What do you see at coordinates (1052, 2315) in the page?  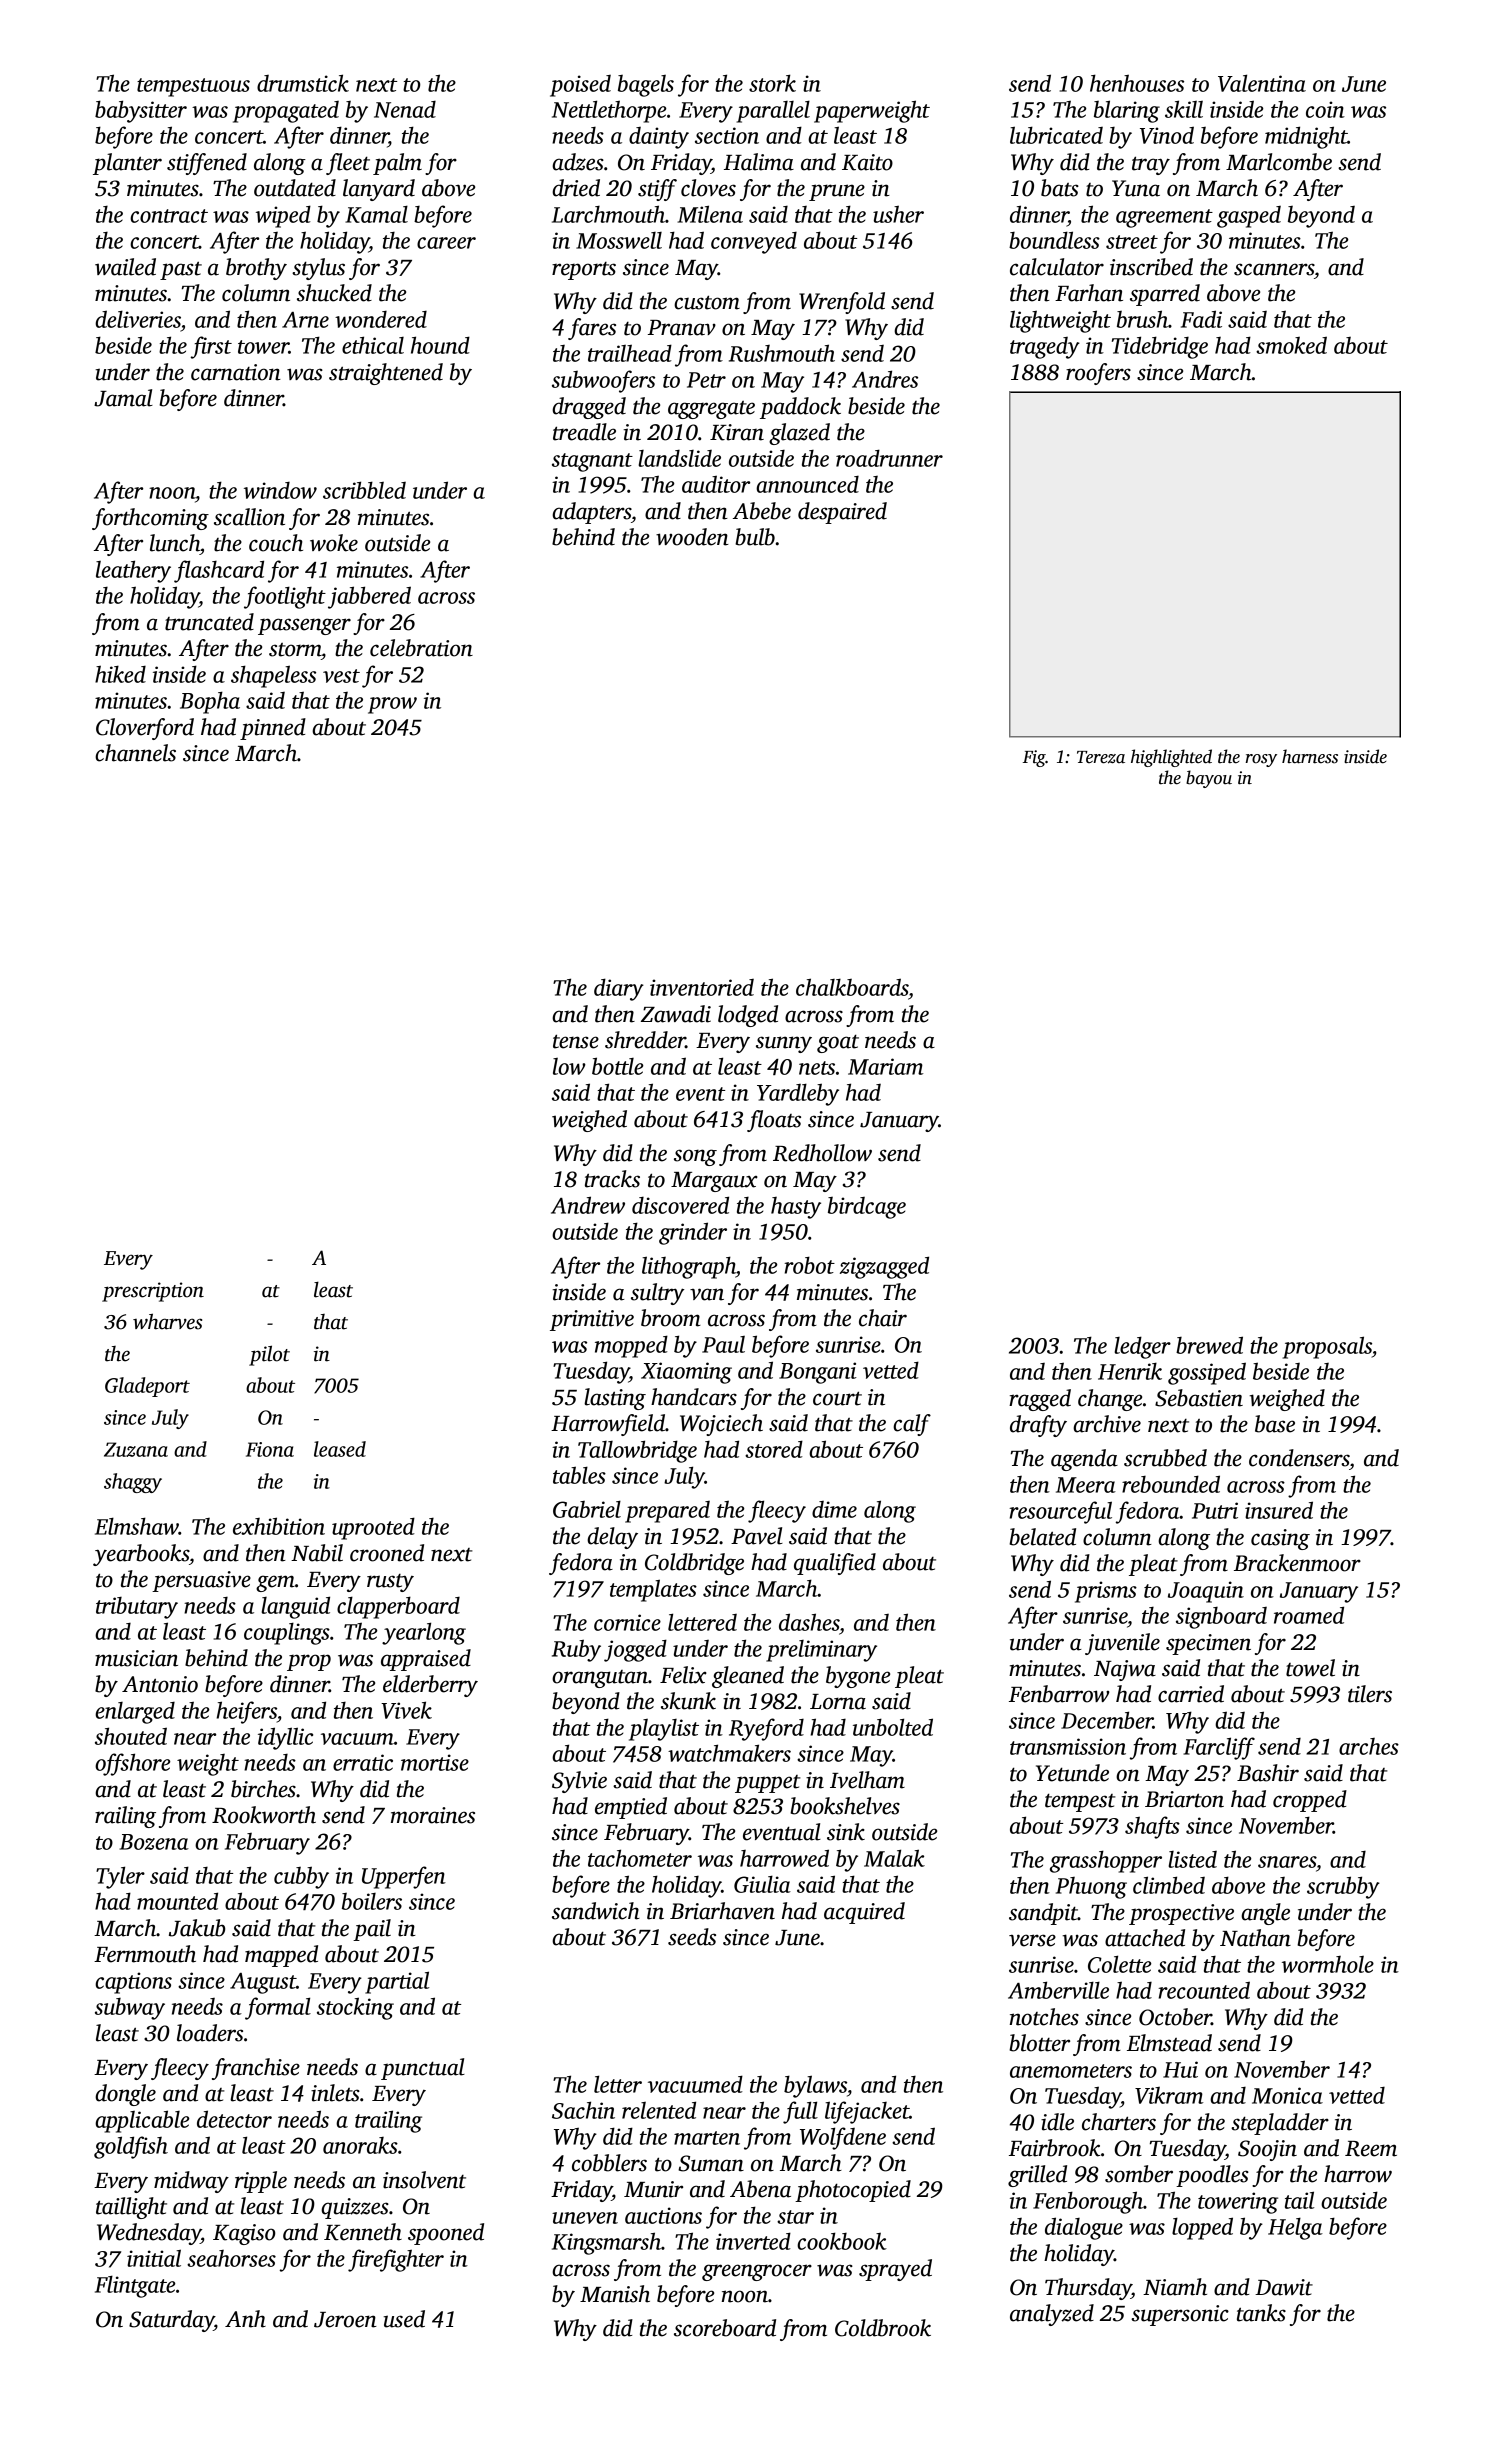 I see `analyzed` at bounding box center [1052, 2315].
